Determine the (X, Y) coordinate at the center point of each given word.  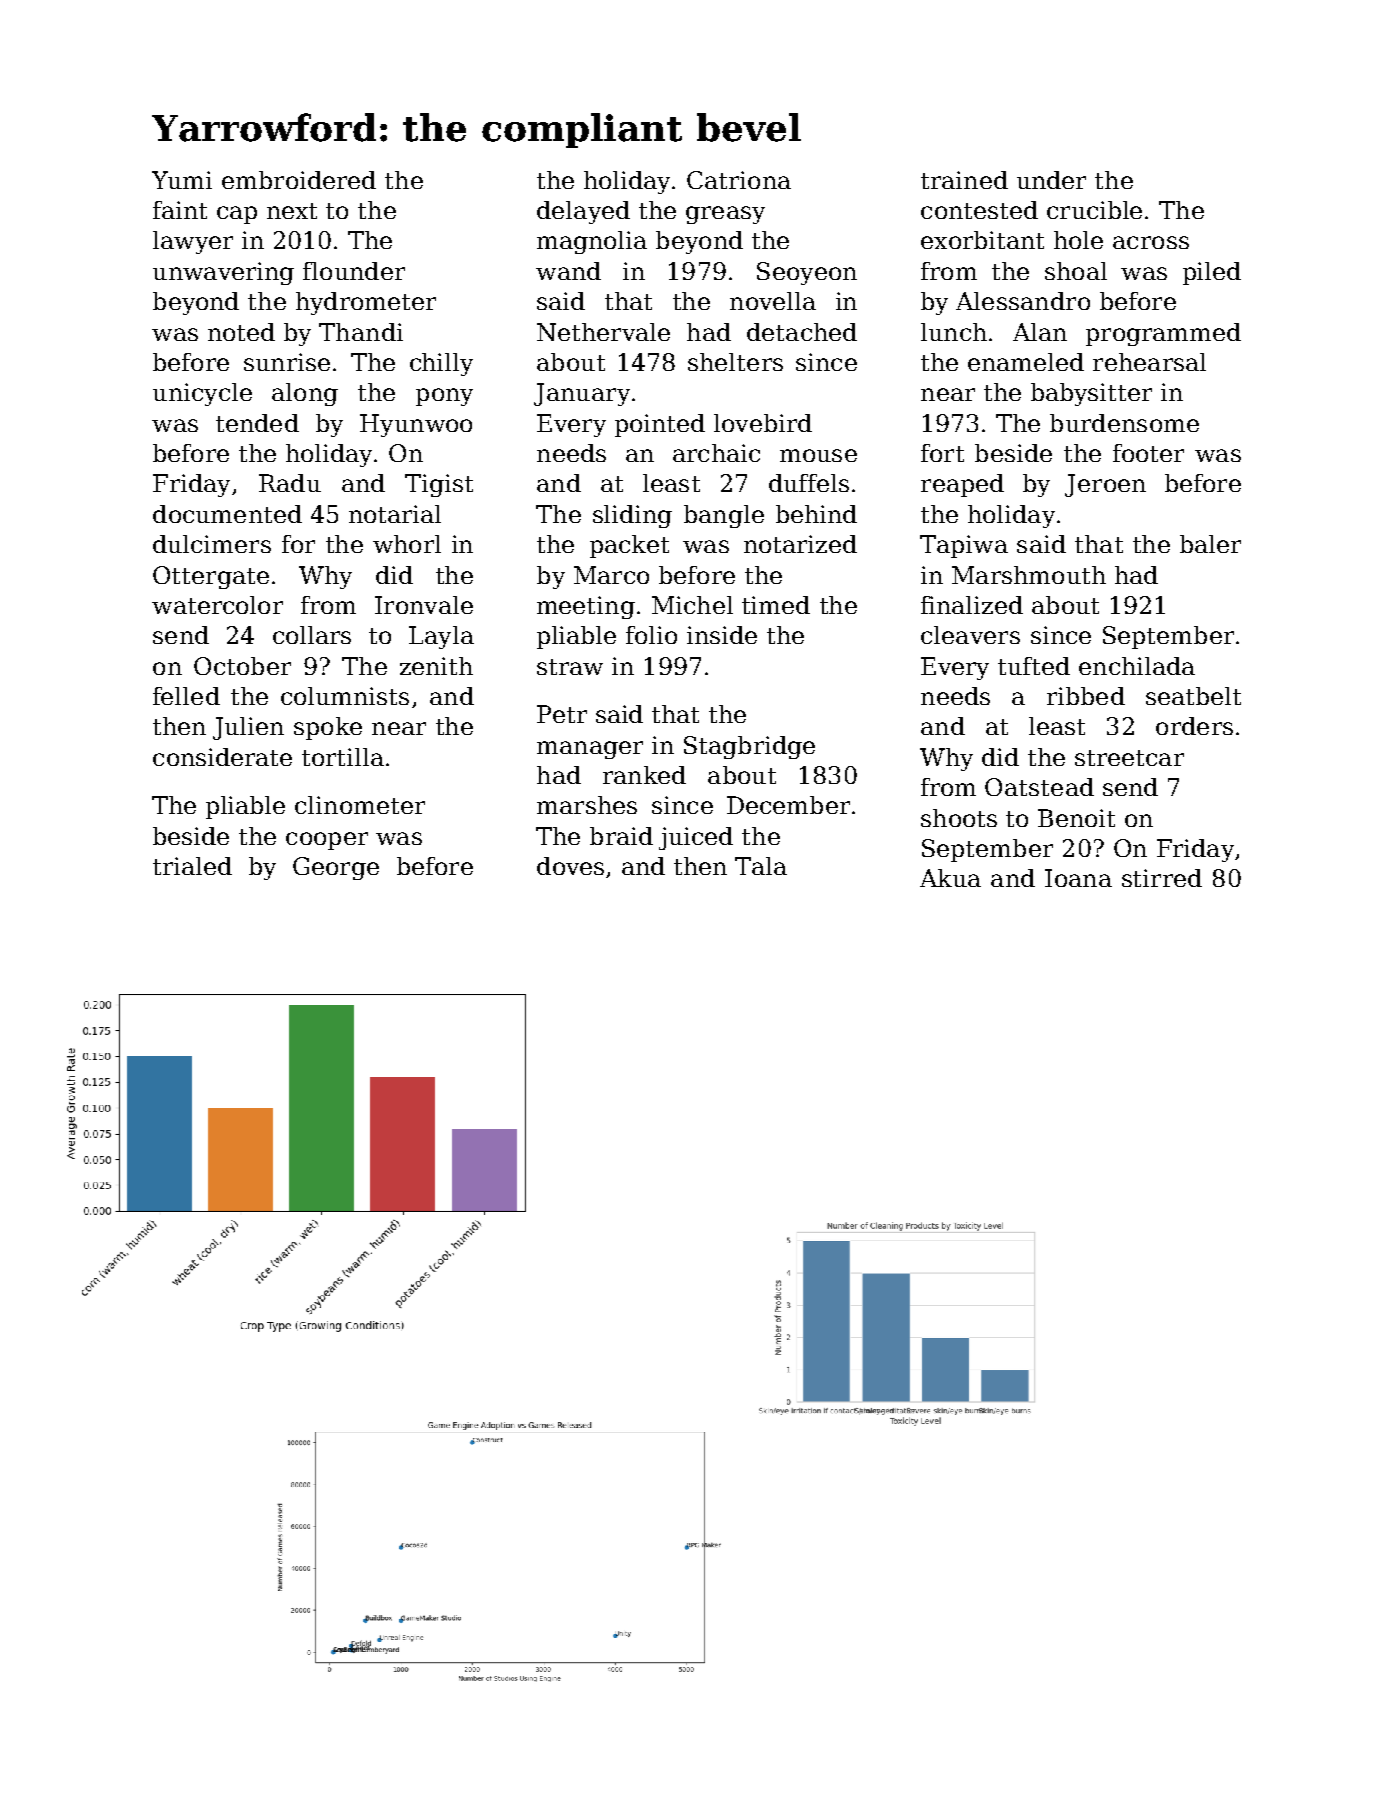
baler (1210, 544)
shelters (735, 362)
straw (570, 667)
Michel (692, 605)
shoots (959, 818)
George (336, 868)
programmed (1163, 334)
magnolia (592, 242)
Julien (248, 728)
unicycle (202, 394)
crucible (1094, 210)
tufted (1034, 666)
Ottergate (211, 577)
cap (237, 215)
